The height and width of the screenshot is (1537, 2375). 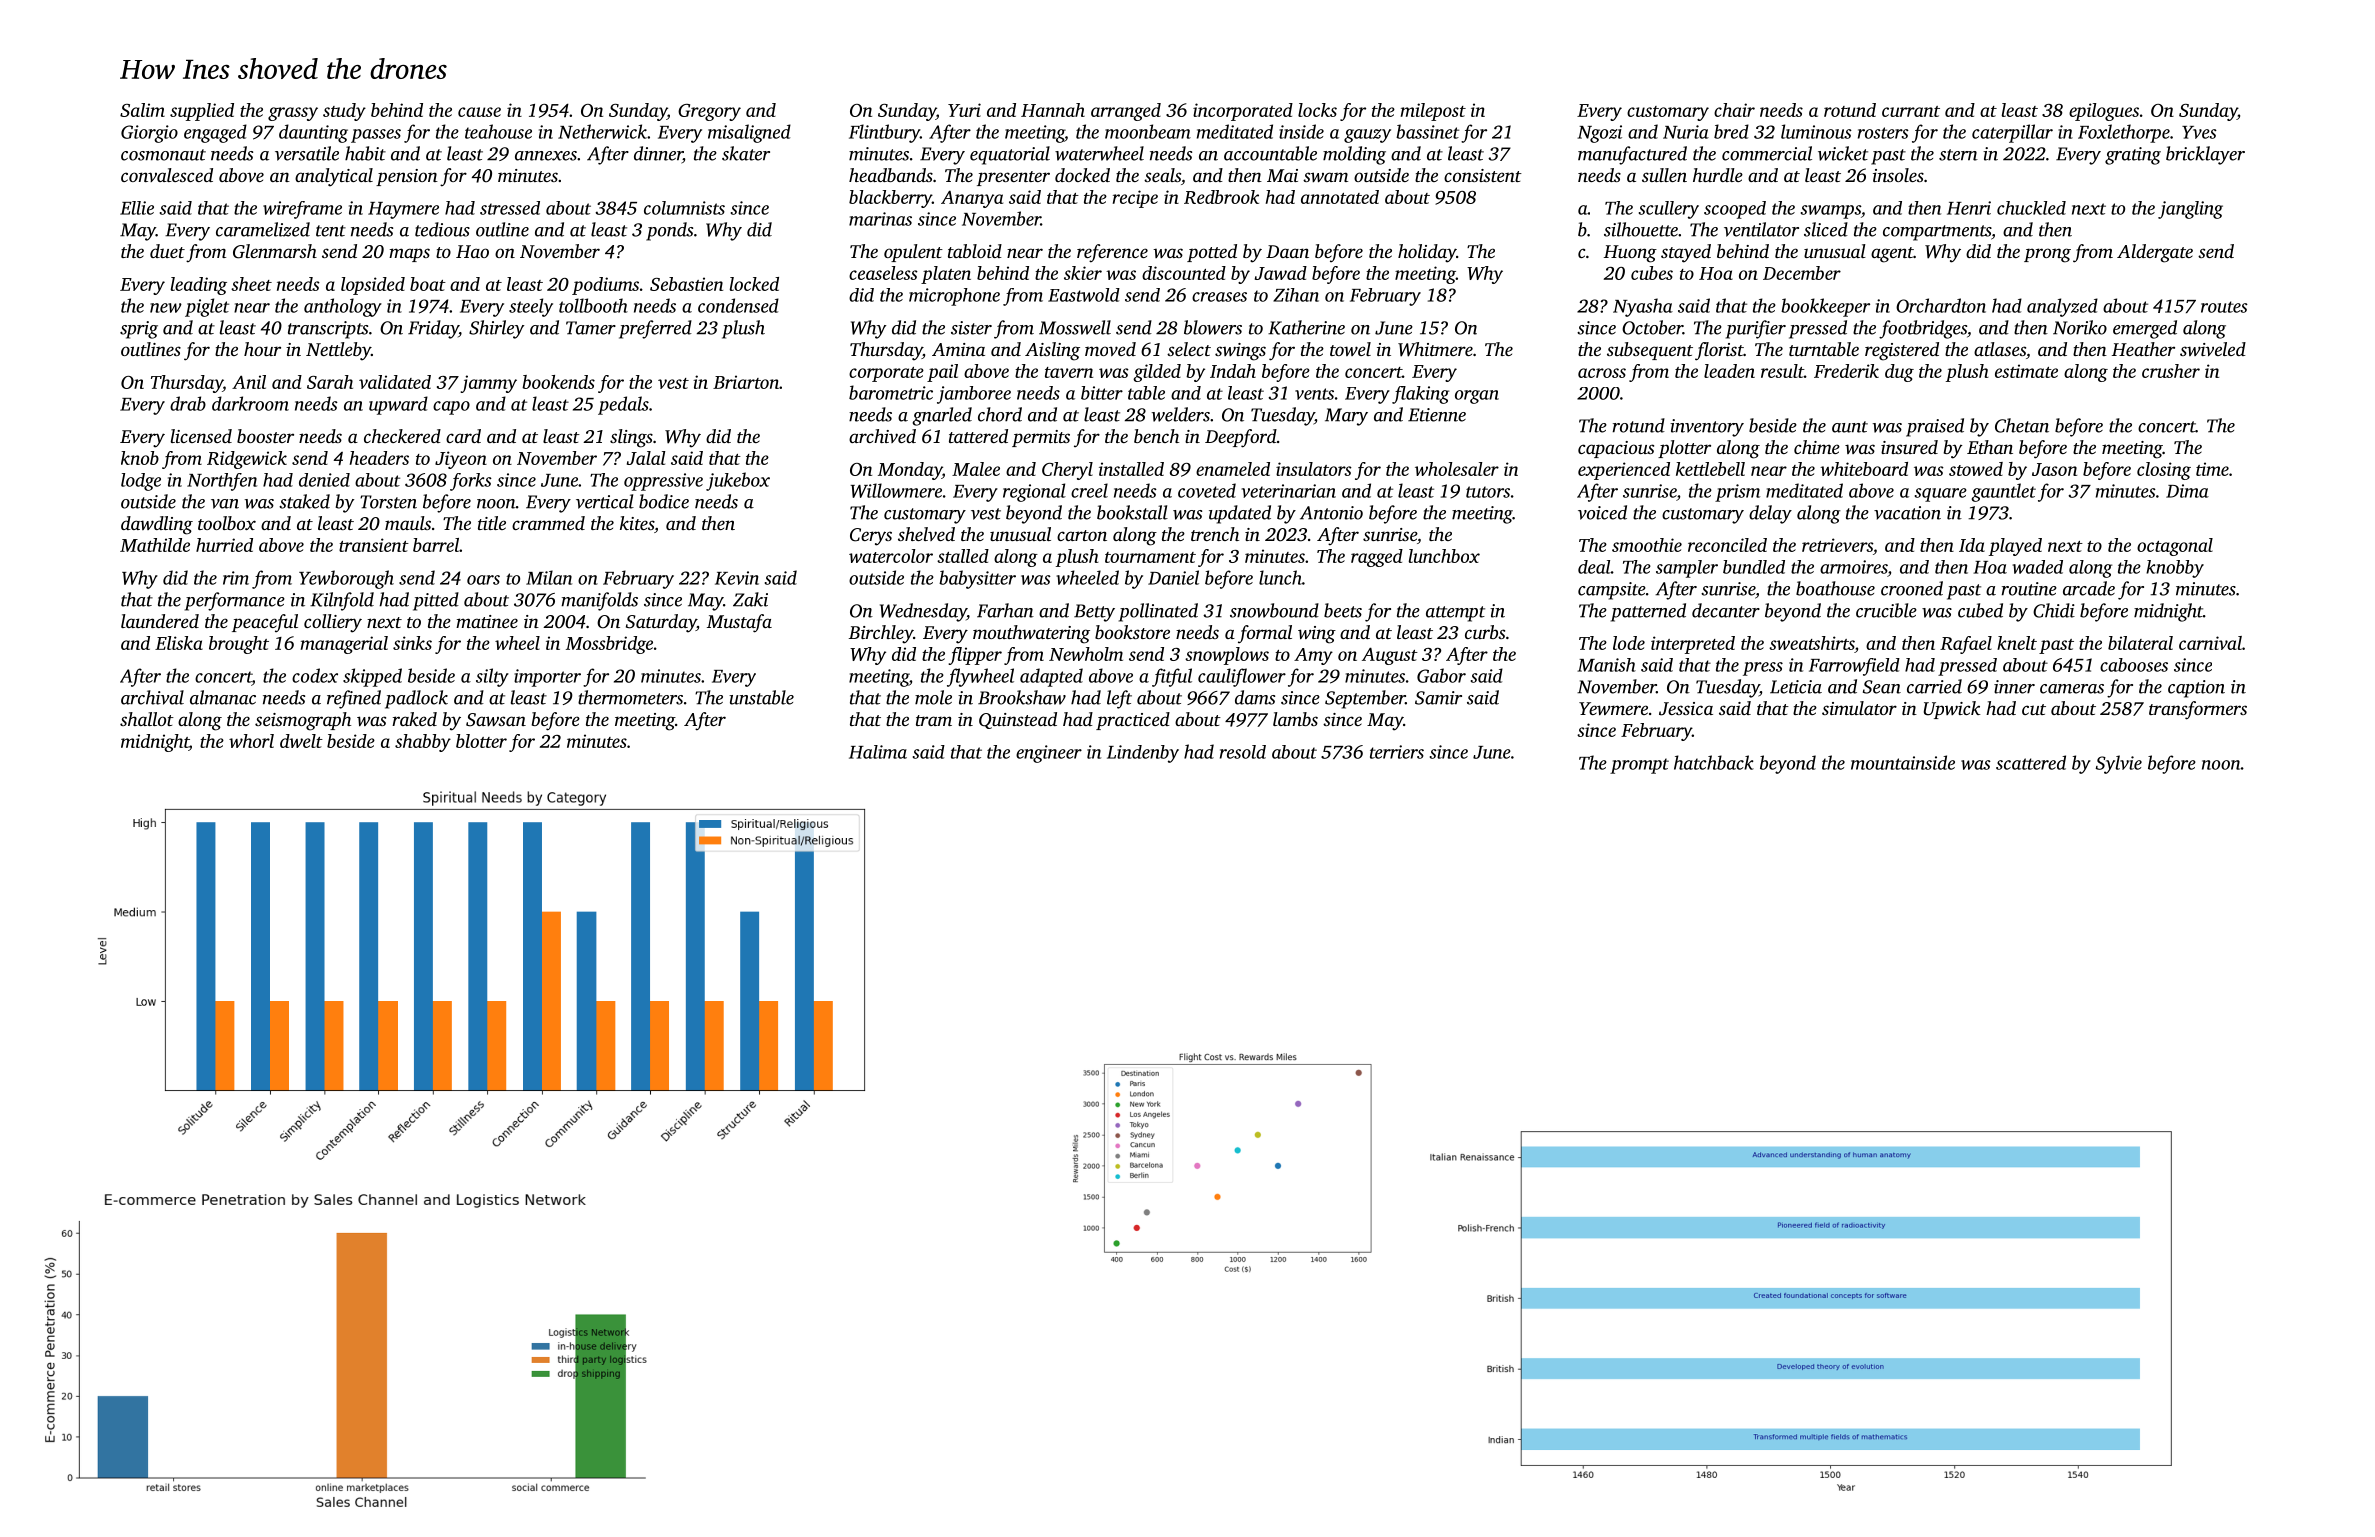 I want to click on Yves, so click(x=2199, y=132).
